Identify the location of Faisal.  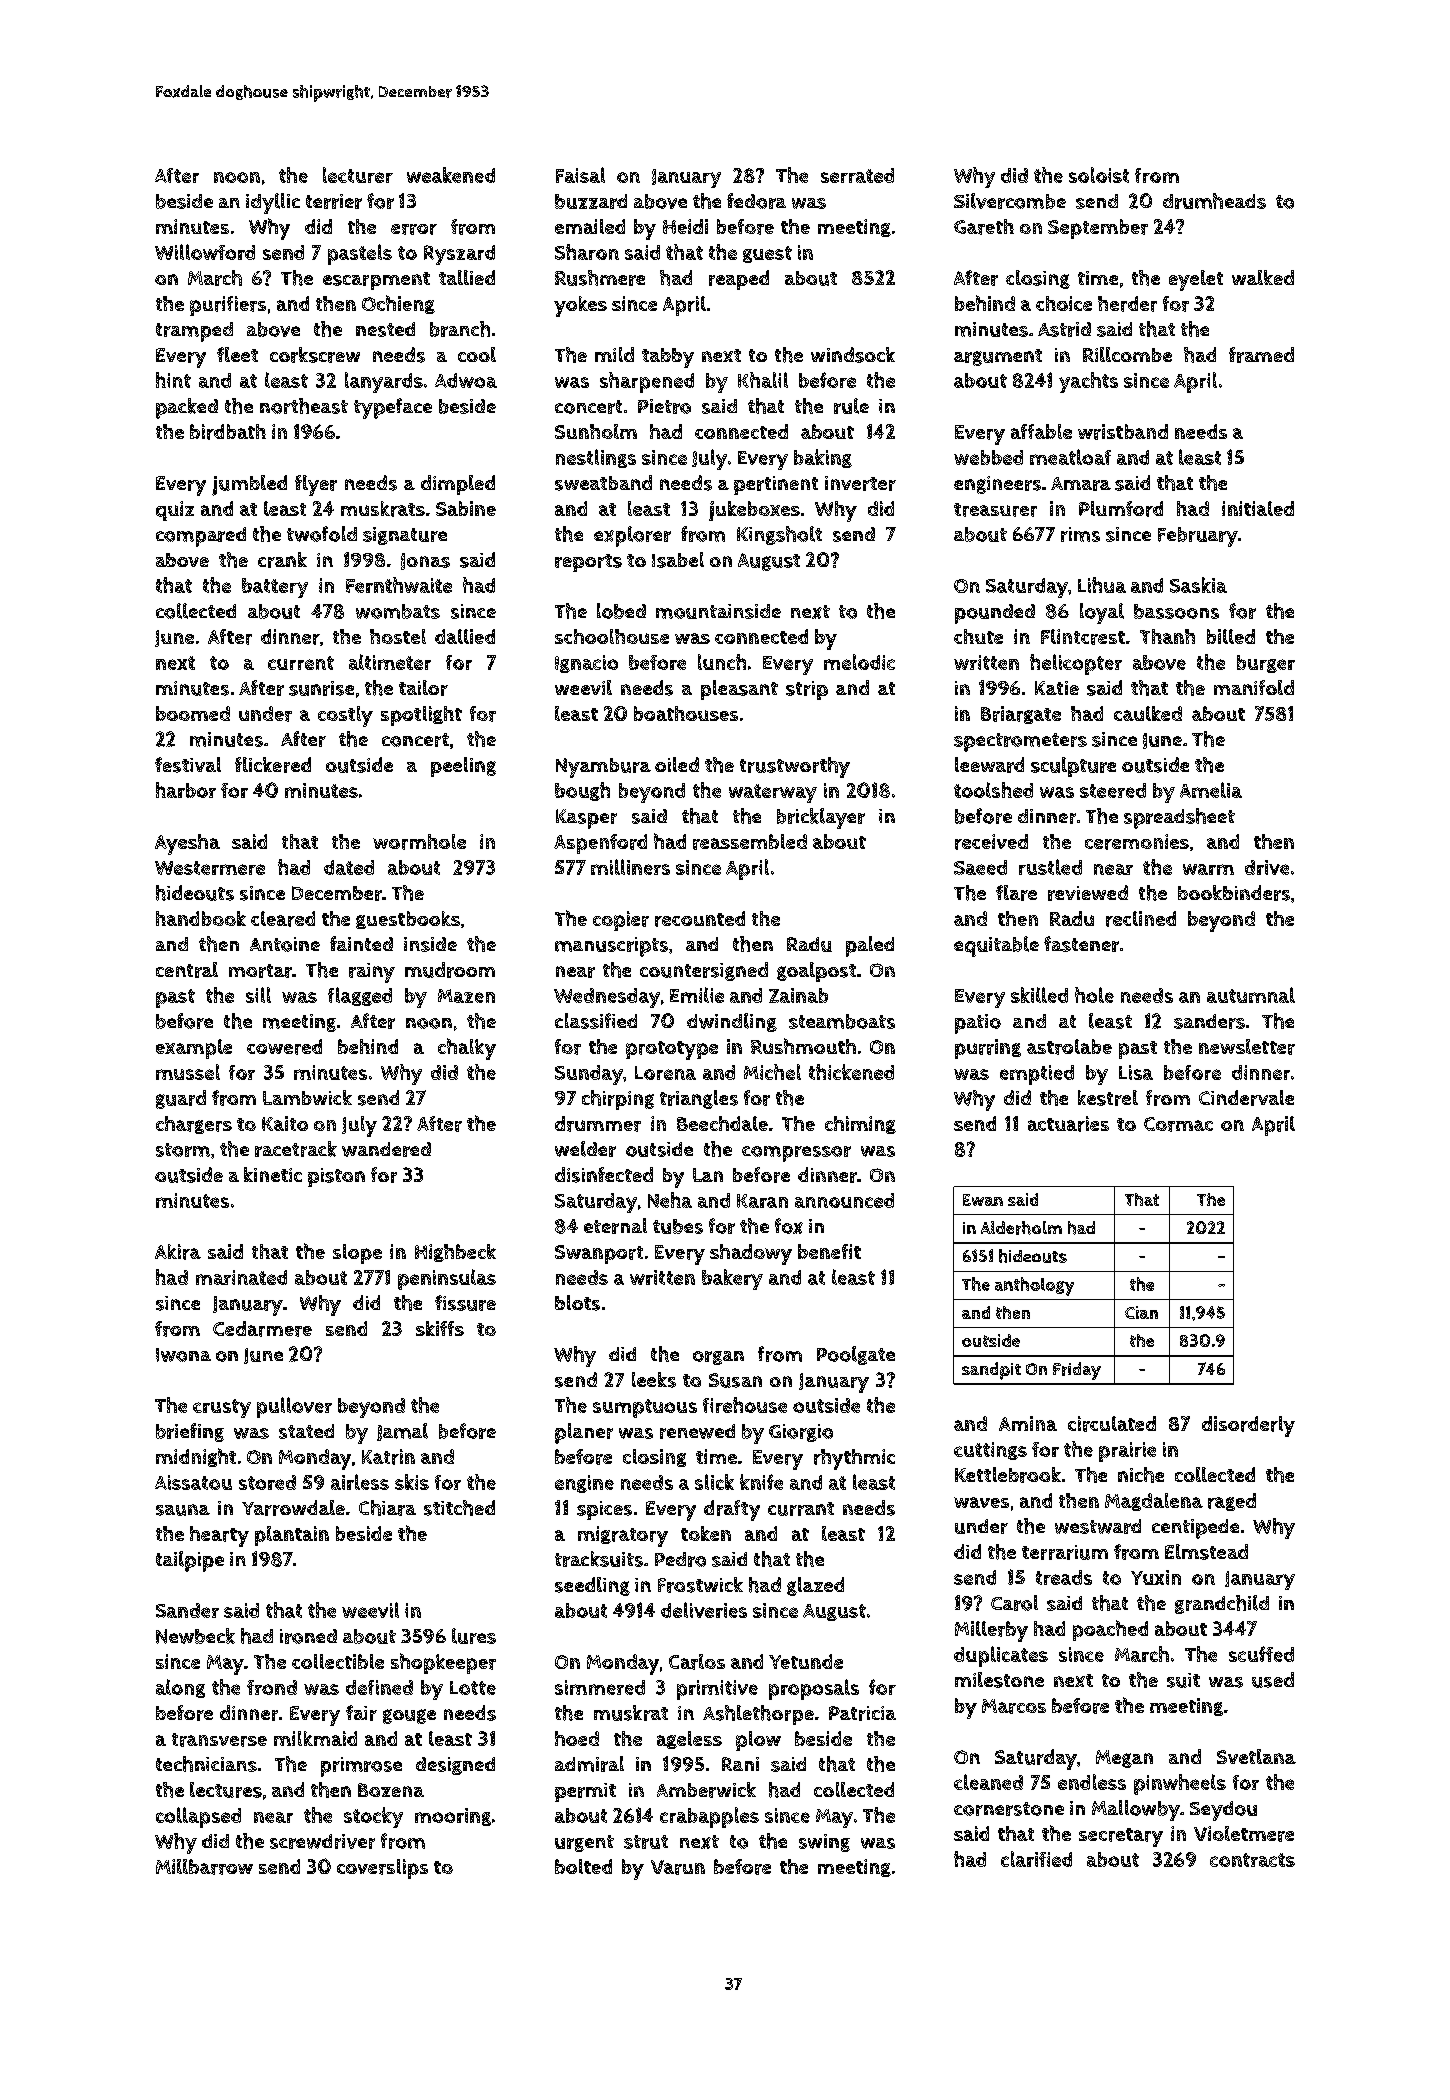
(580, 175).
